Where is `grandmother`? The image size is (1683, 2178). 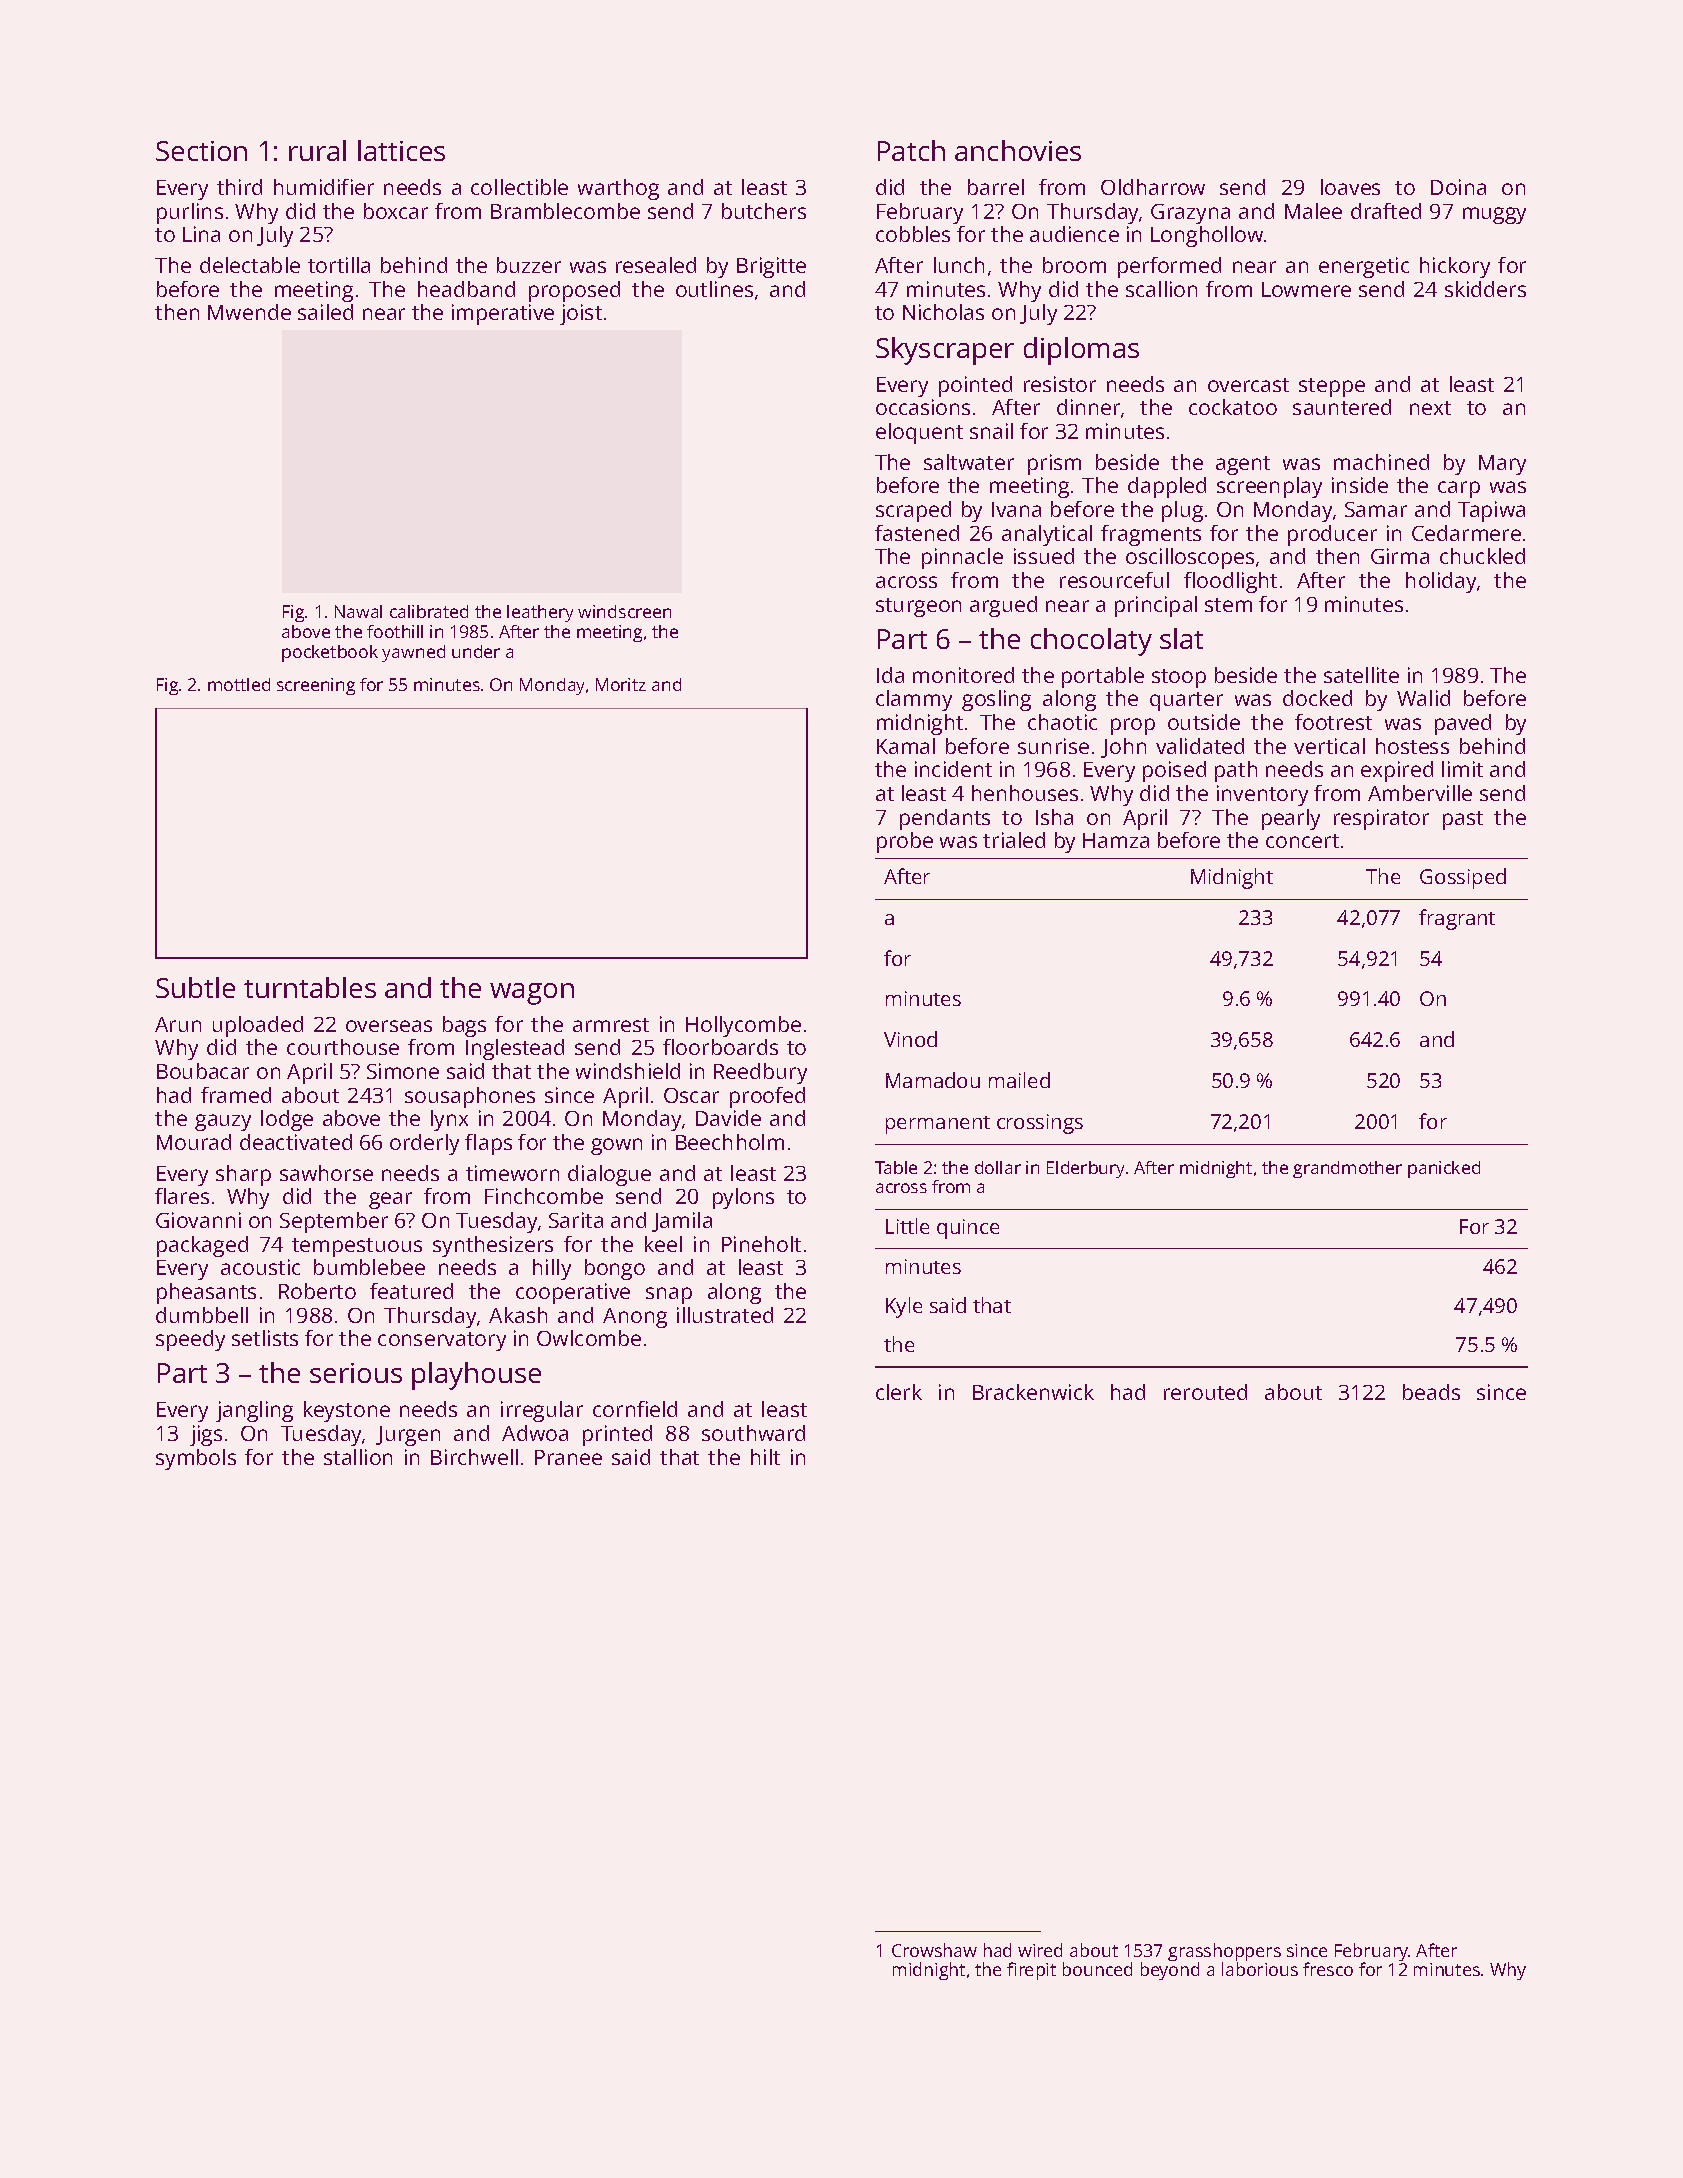
grandmother is located at coordinates (1347, 1169).
